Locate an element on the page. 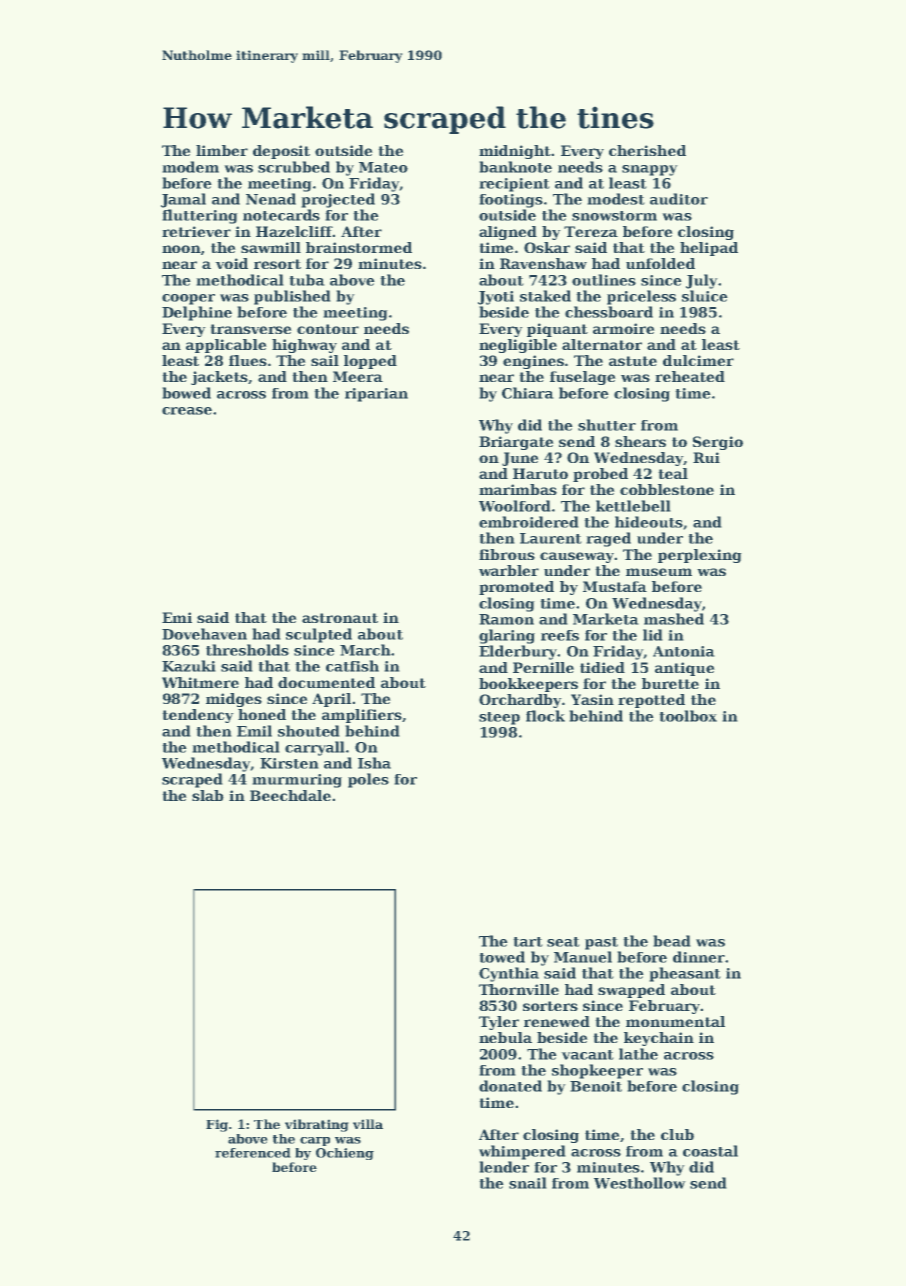 This image has height=1286, width=906. past is located at coordinates (601, 943).
